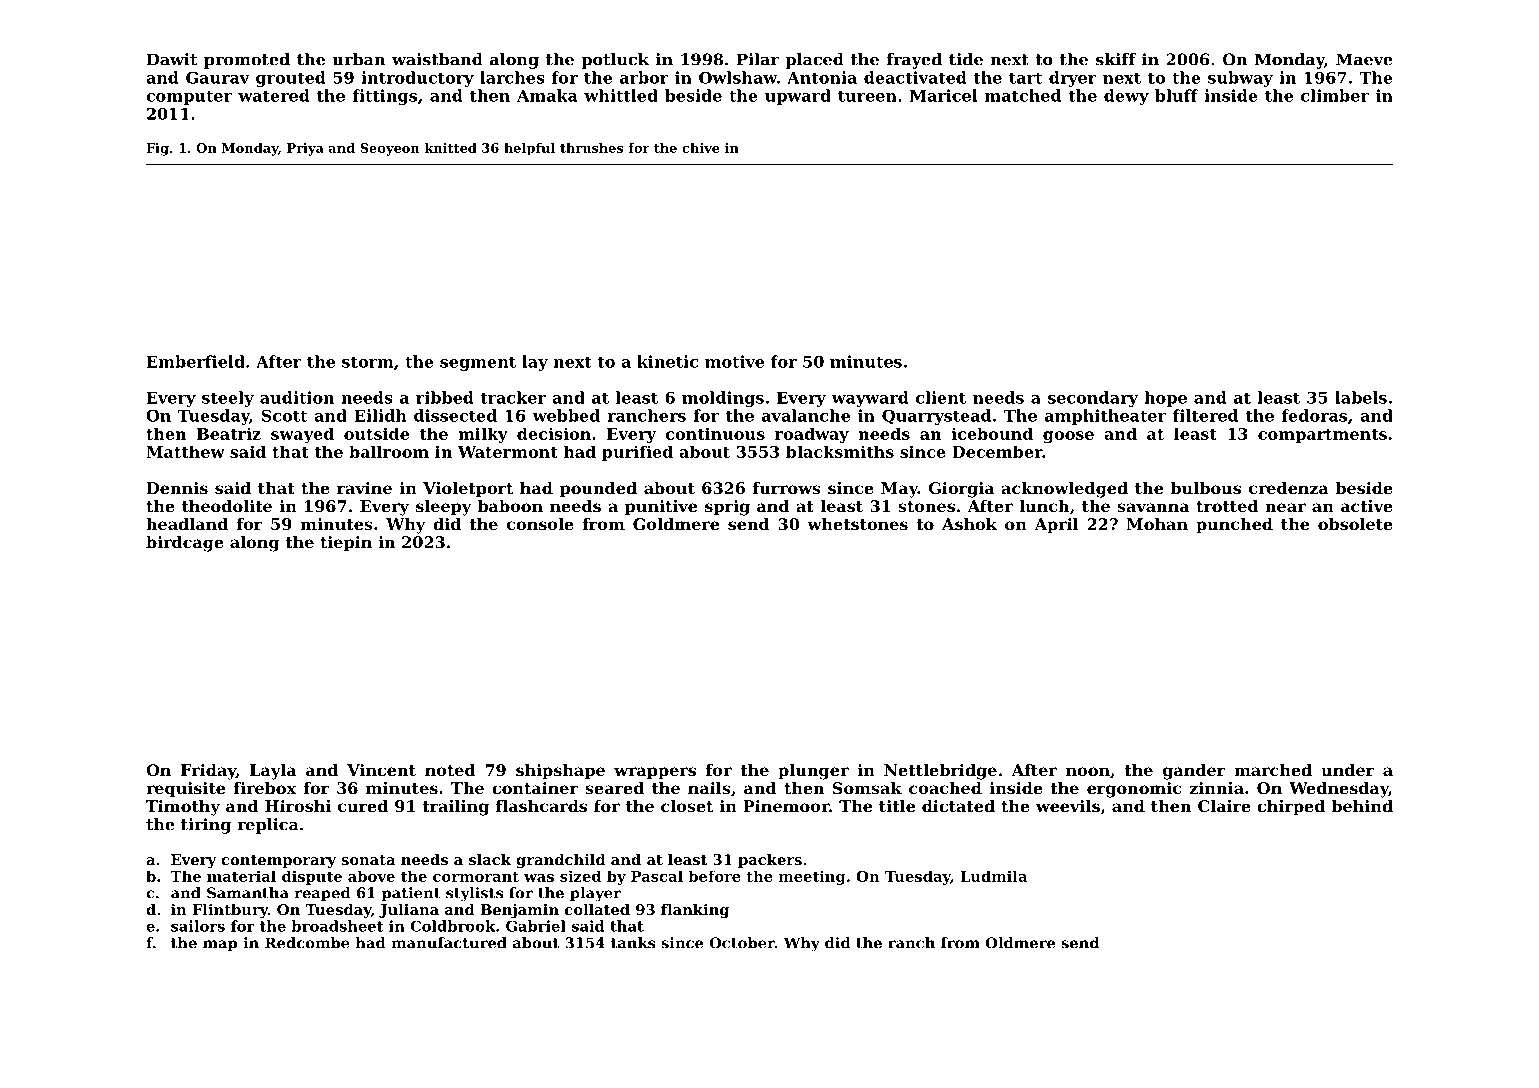 The height and width of the screenshot is (1088, 1539). What do you see at coordinates (273, 772) in the screenshot?
I see `Layla` at bounding box center [273, 772].
